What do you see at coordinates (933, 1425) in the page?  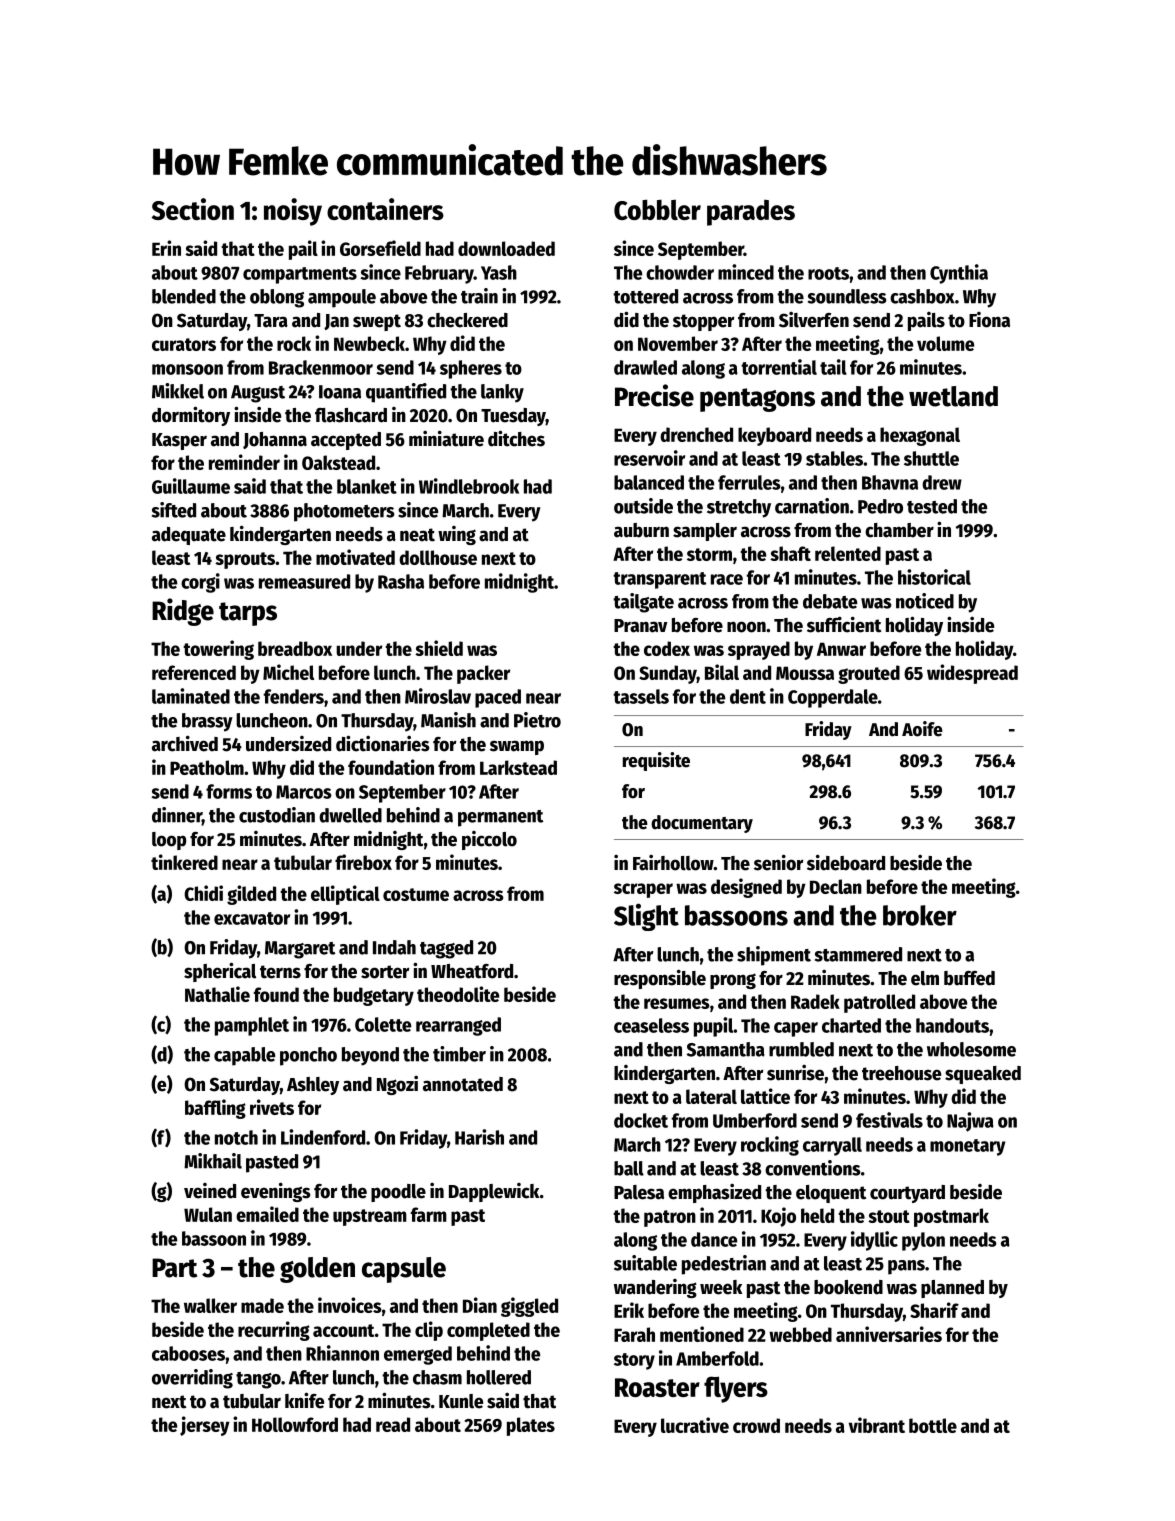 I see `bottle` at bounding box center [933, 1425].
